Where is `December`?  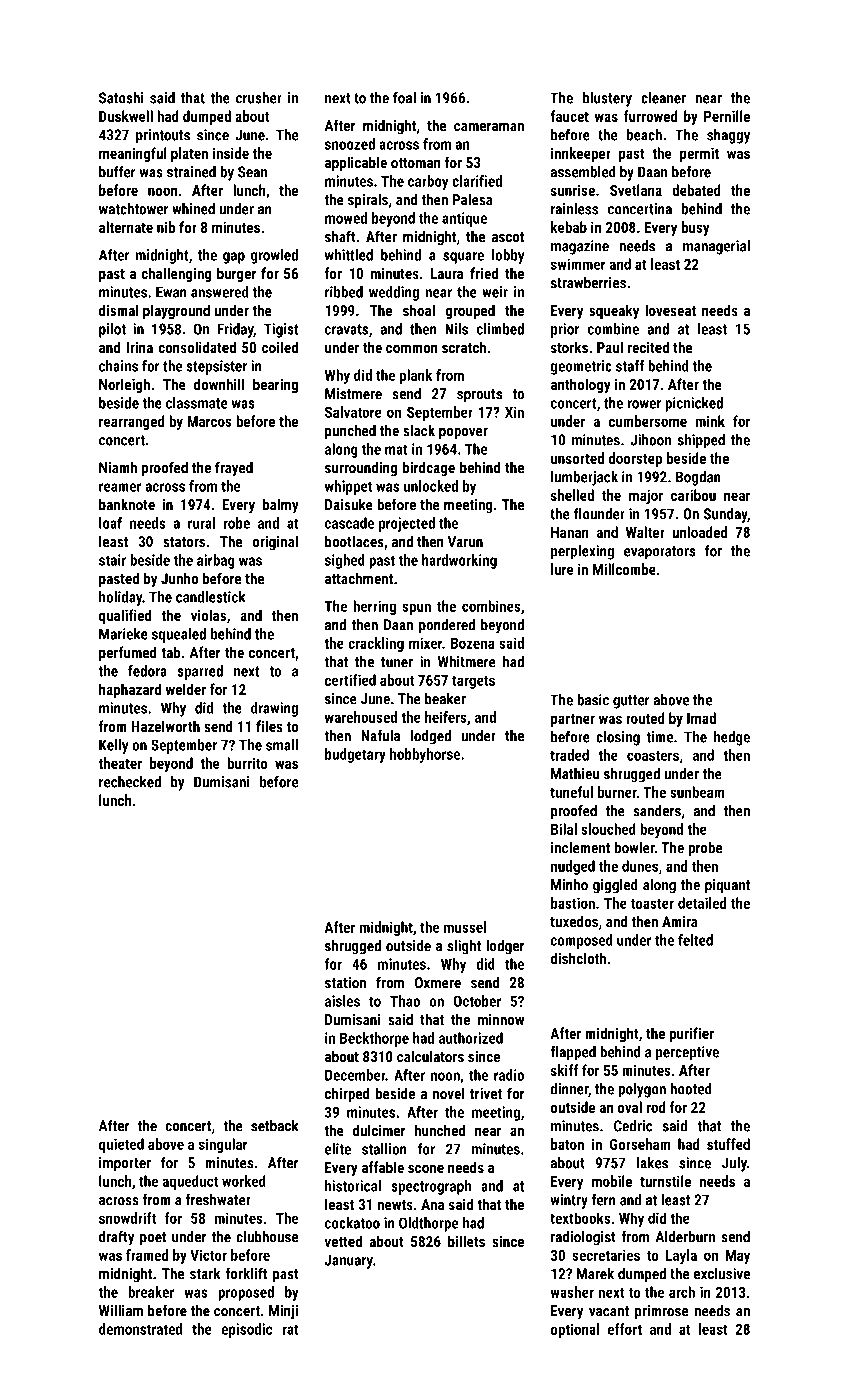 December is located at coordinates (355, 1075).
